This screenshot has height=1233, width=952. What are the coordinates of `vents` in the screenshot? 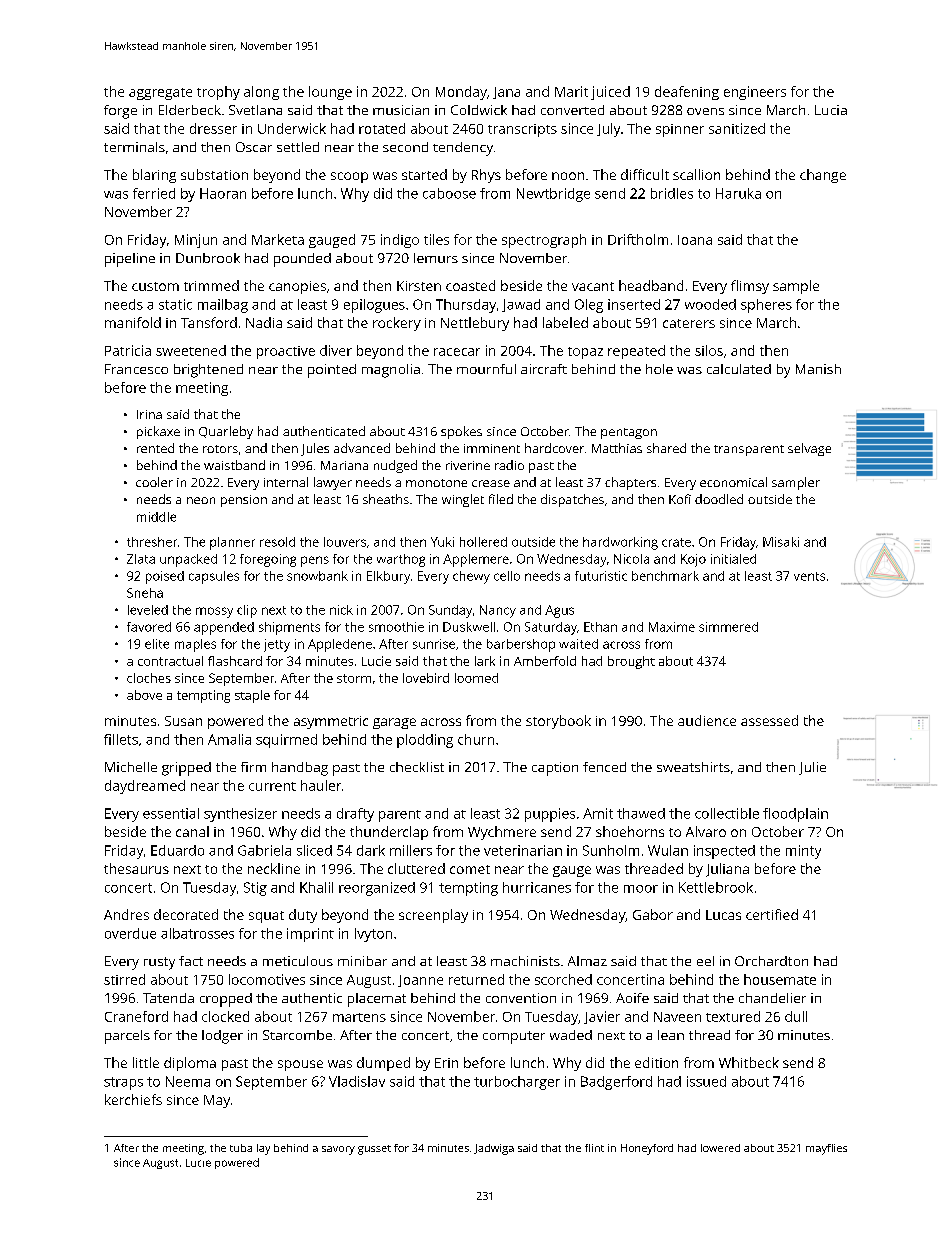 It's located at (809, 576).
